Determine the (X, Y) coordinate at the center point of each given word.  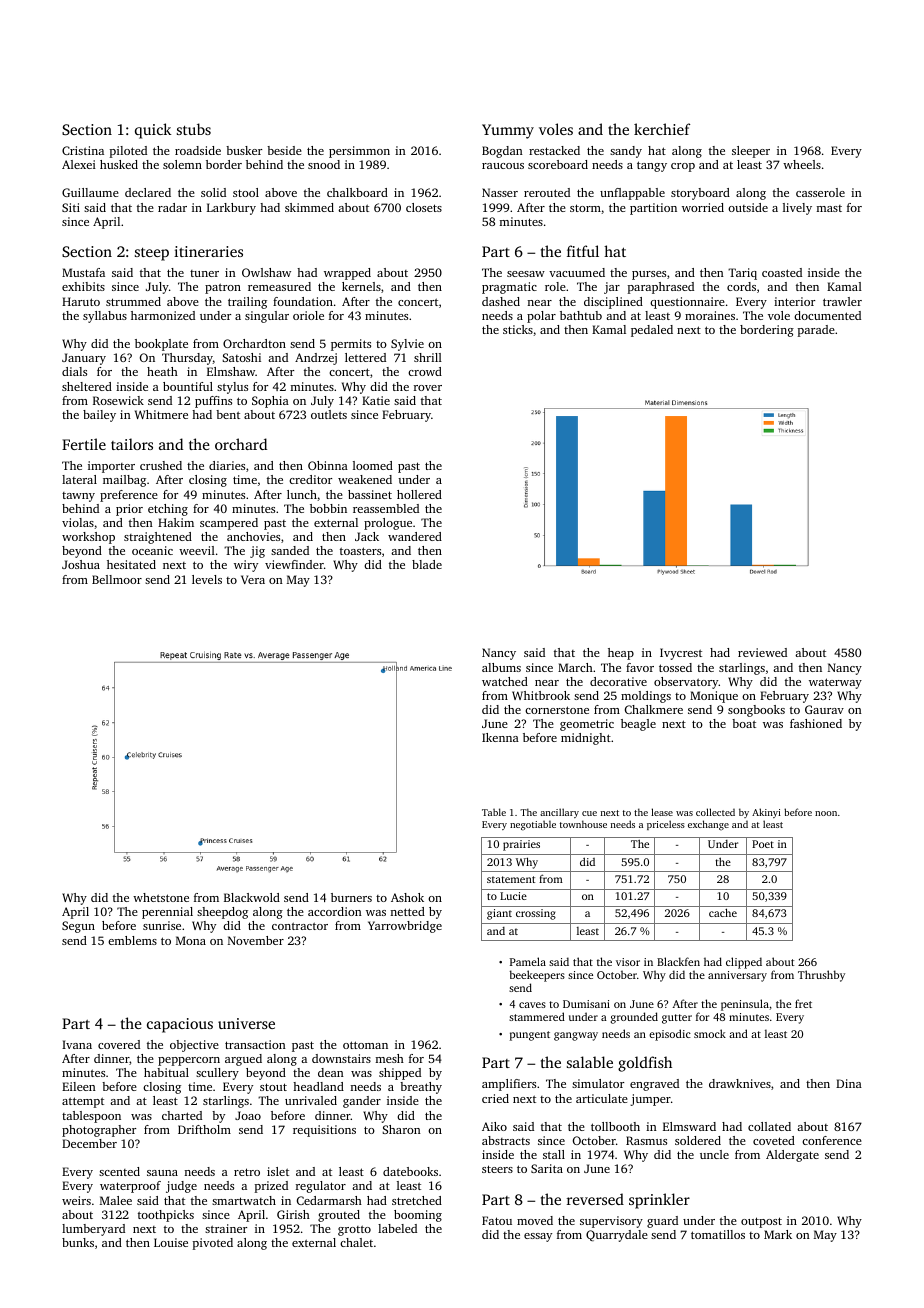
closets (424, 207)
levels (207, 579)
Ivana (77, 1044)
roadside (198, 150)
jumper (650, 1100)
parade (816, 331)
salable (590, 1062)
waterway (835, 683)
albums (501, 667)
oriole (308, 315)
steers (497, 1169)
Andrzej (316, 359)
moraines (710, 315)
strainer (226, 1228)
